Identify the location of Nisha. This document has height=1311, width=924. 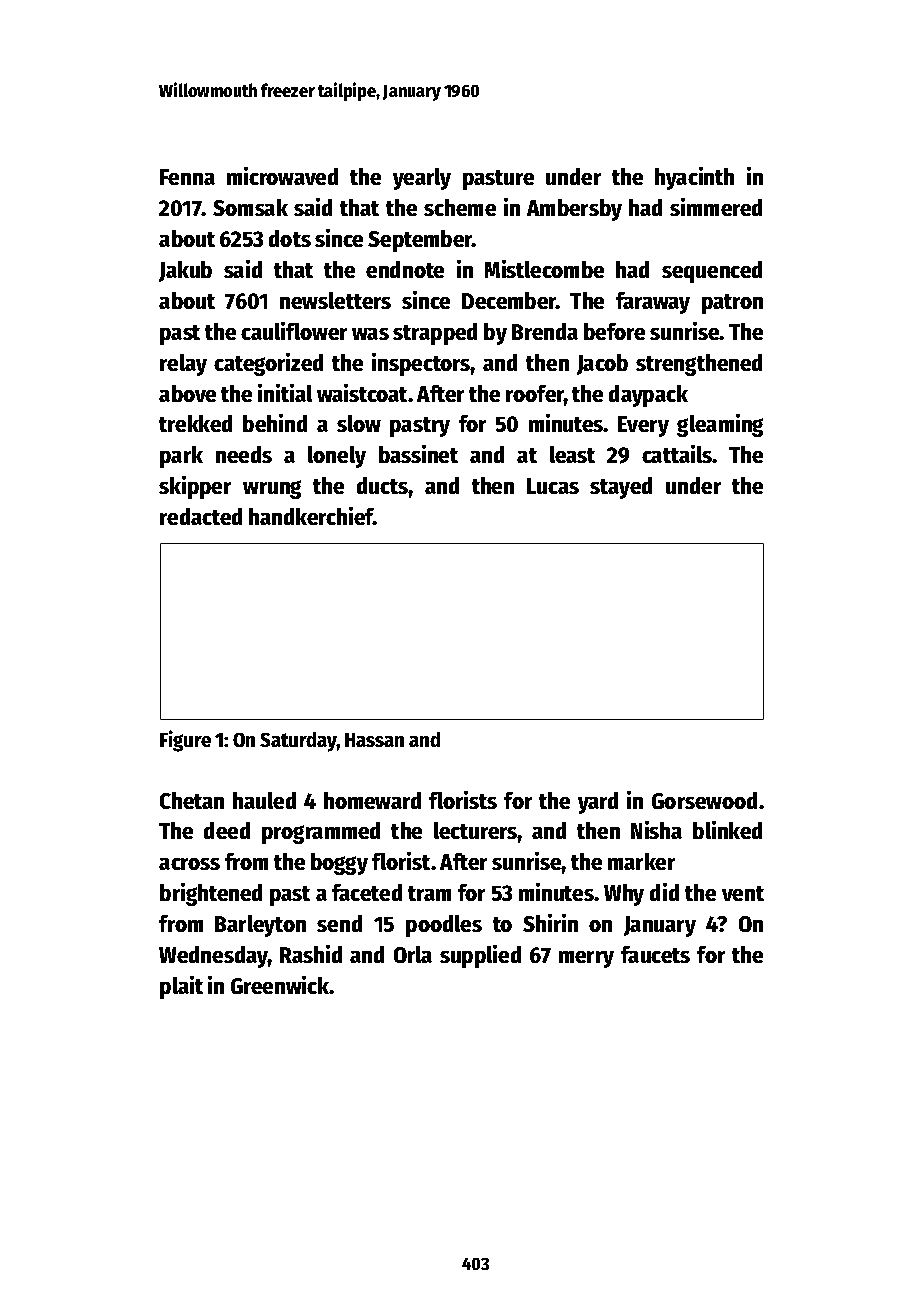
(656, 830).
